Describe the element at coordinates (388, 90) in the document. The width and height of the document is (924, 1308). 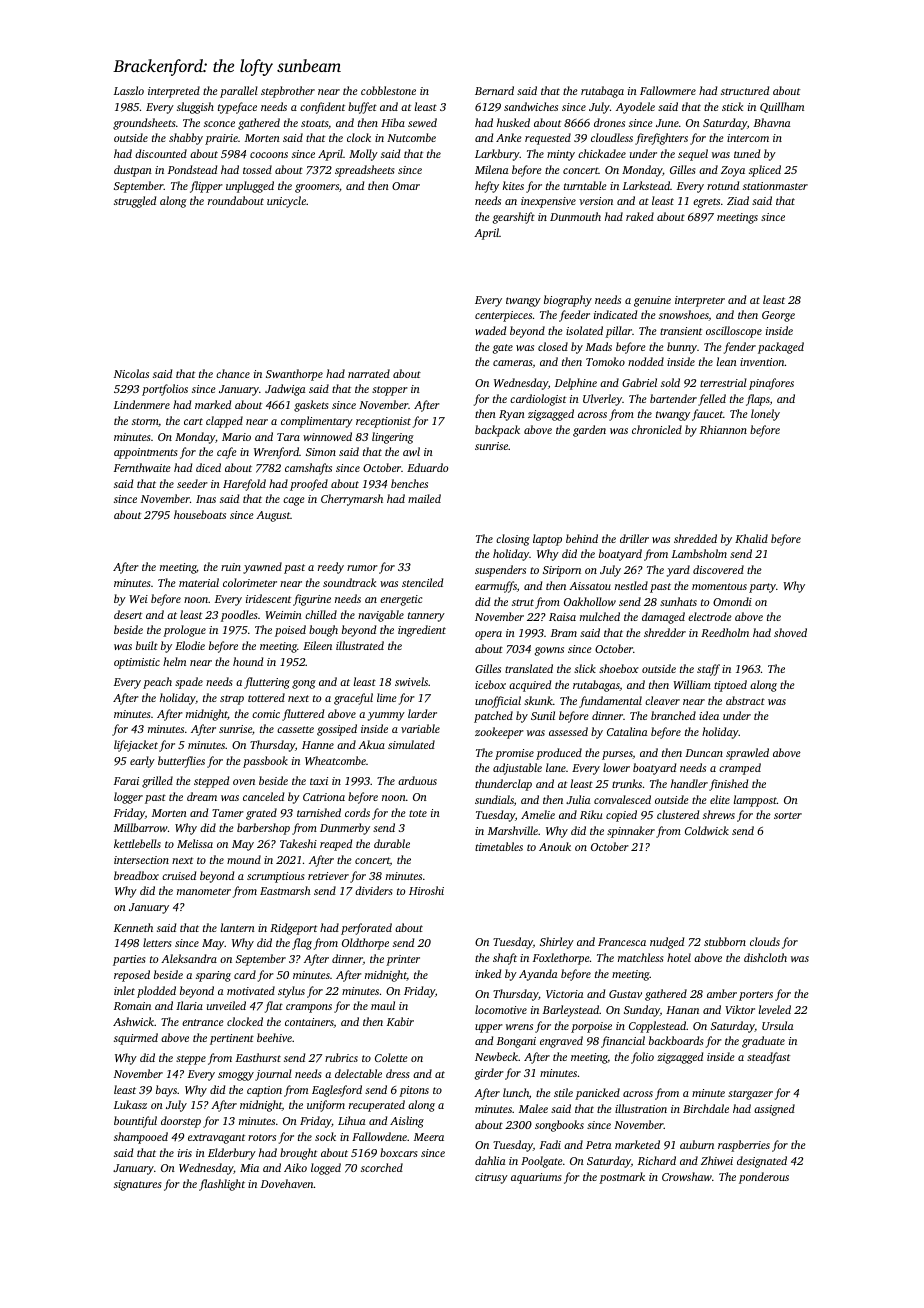
I see `cobblestone` at that location.
